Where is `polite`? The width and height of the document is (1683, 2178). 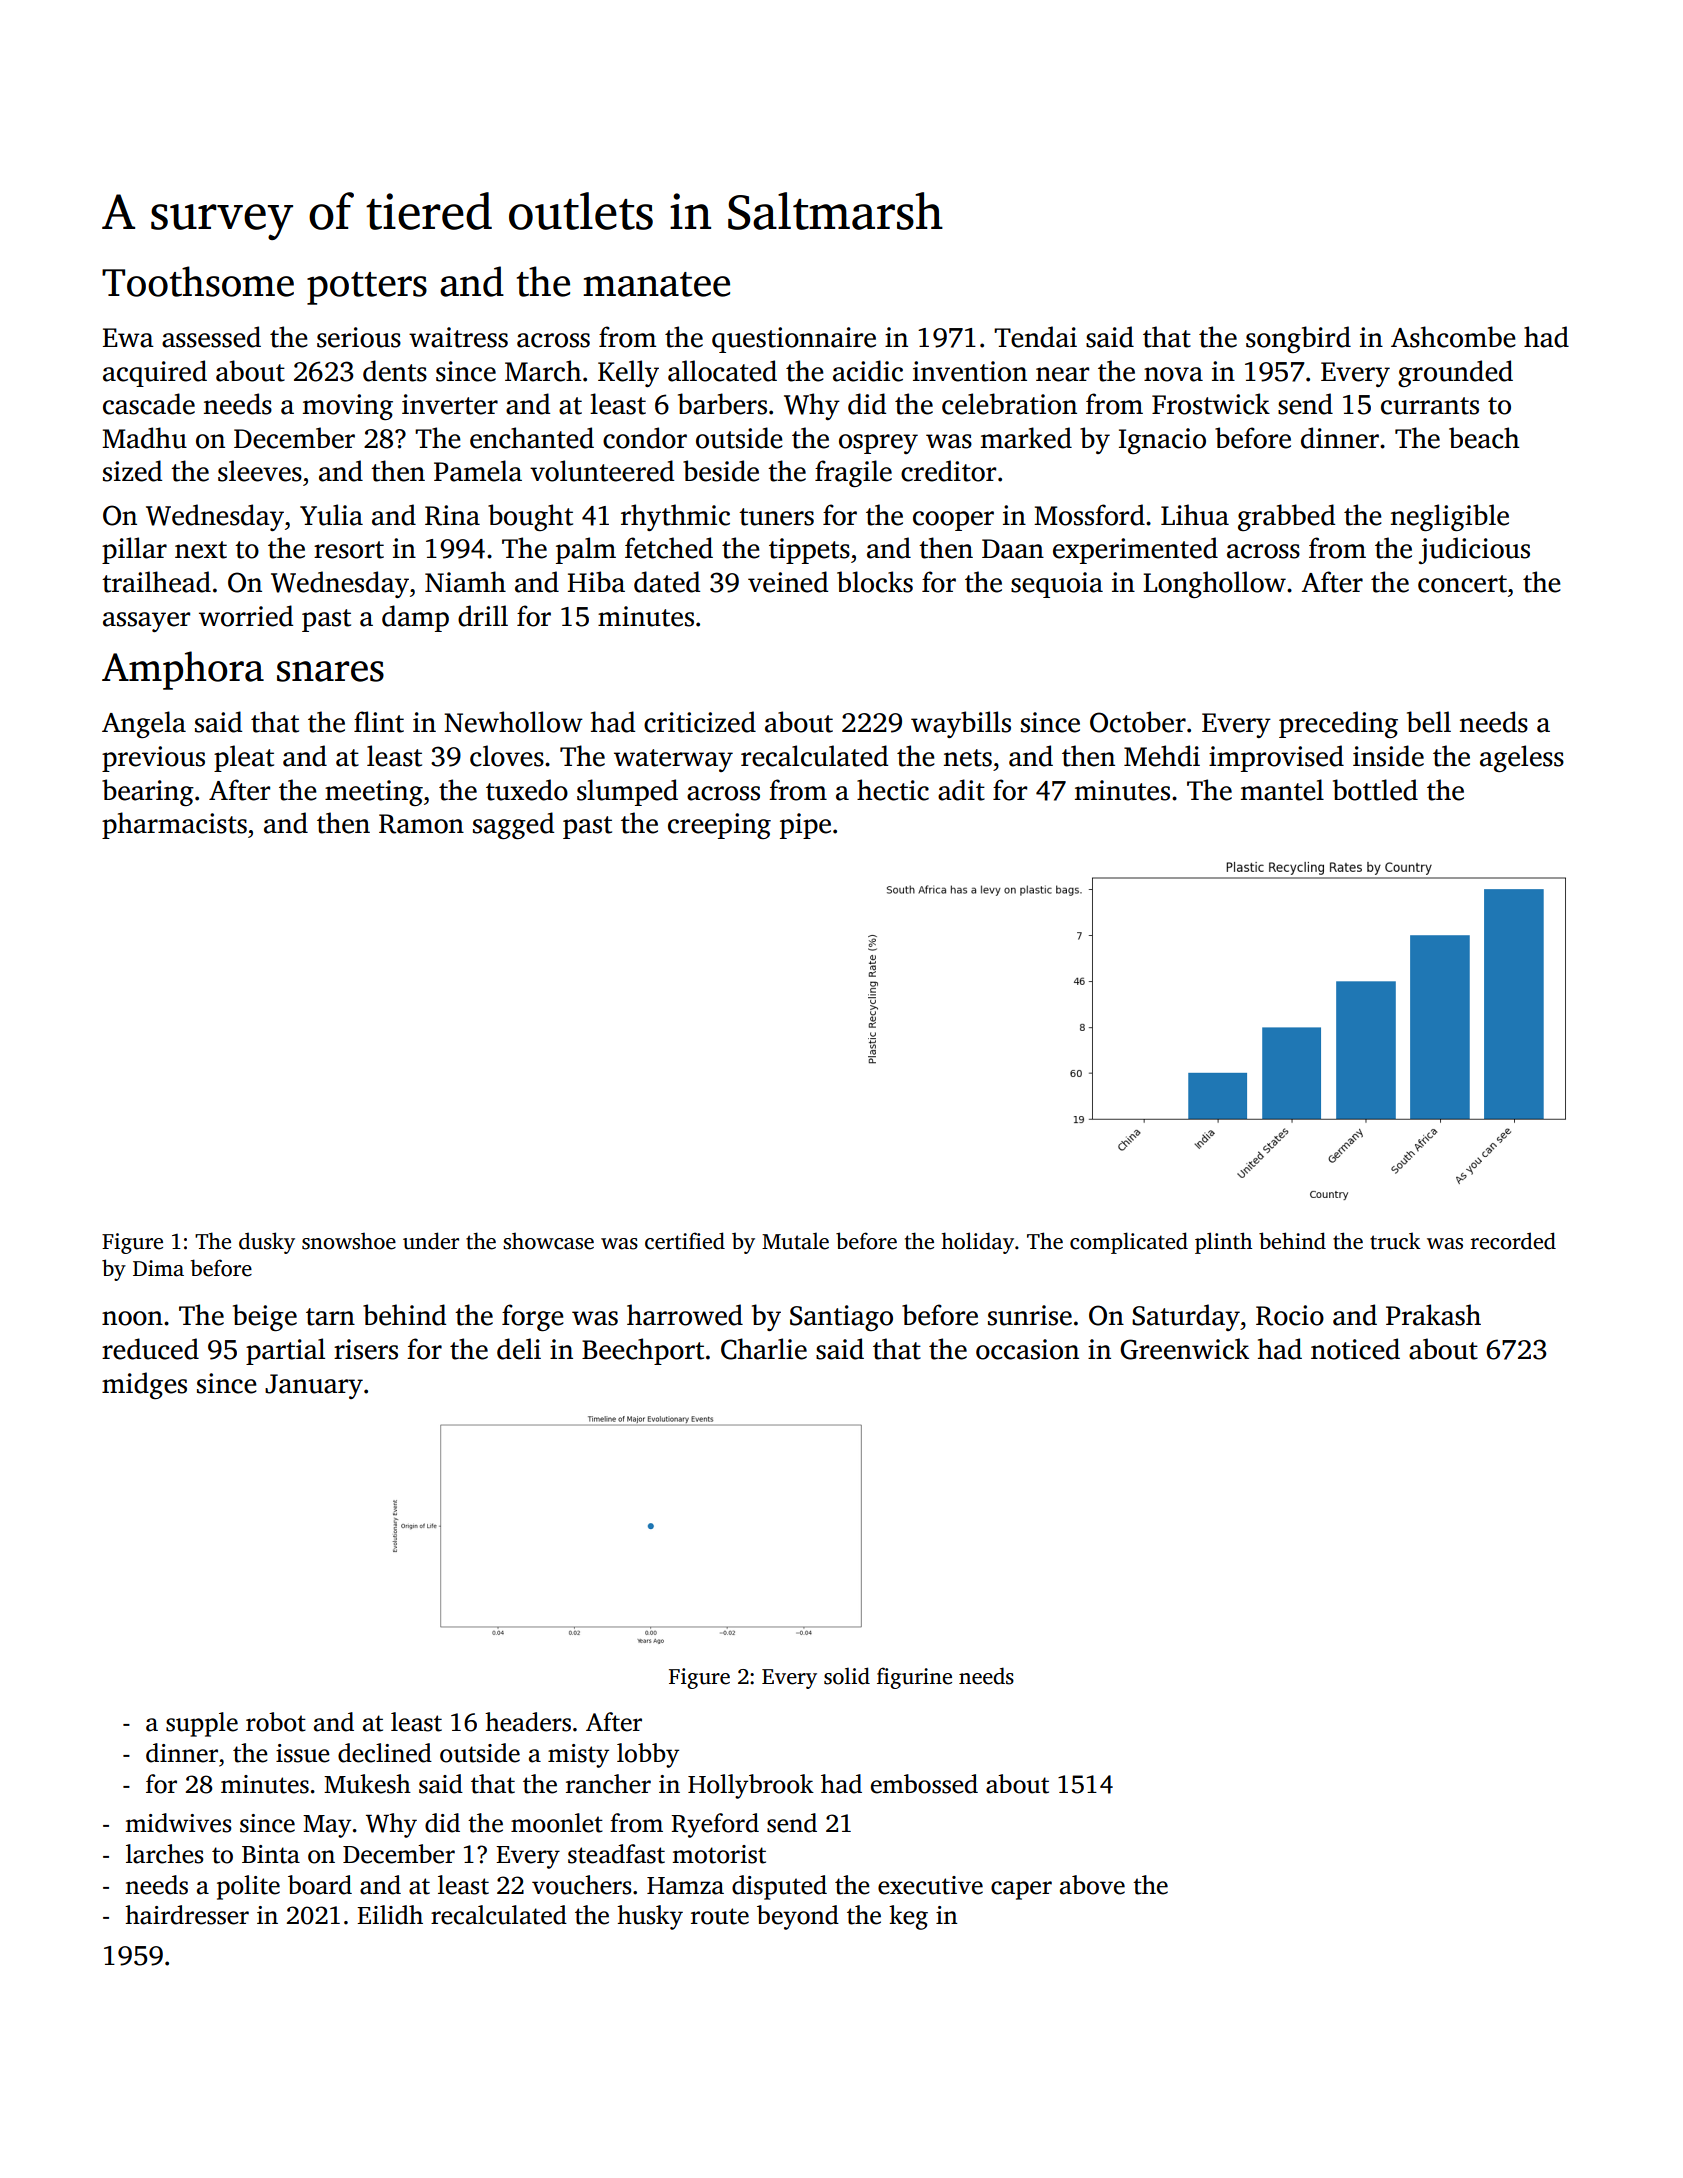
polite is located at coordinates (248, 1887).
